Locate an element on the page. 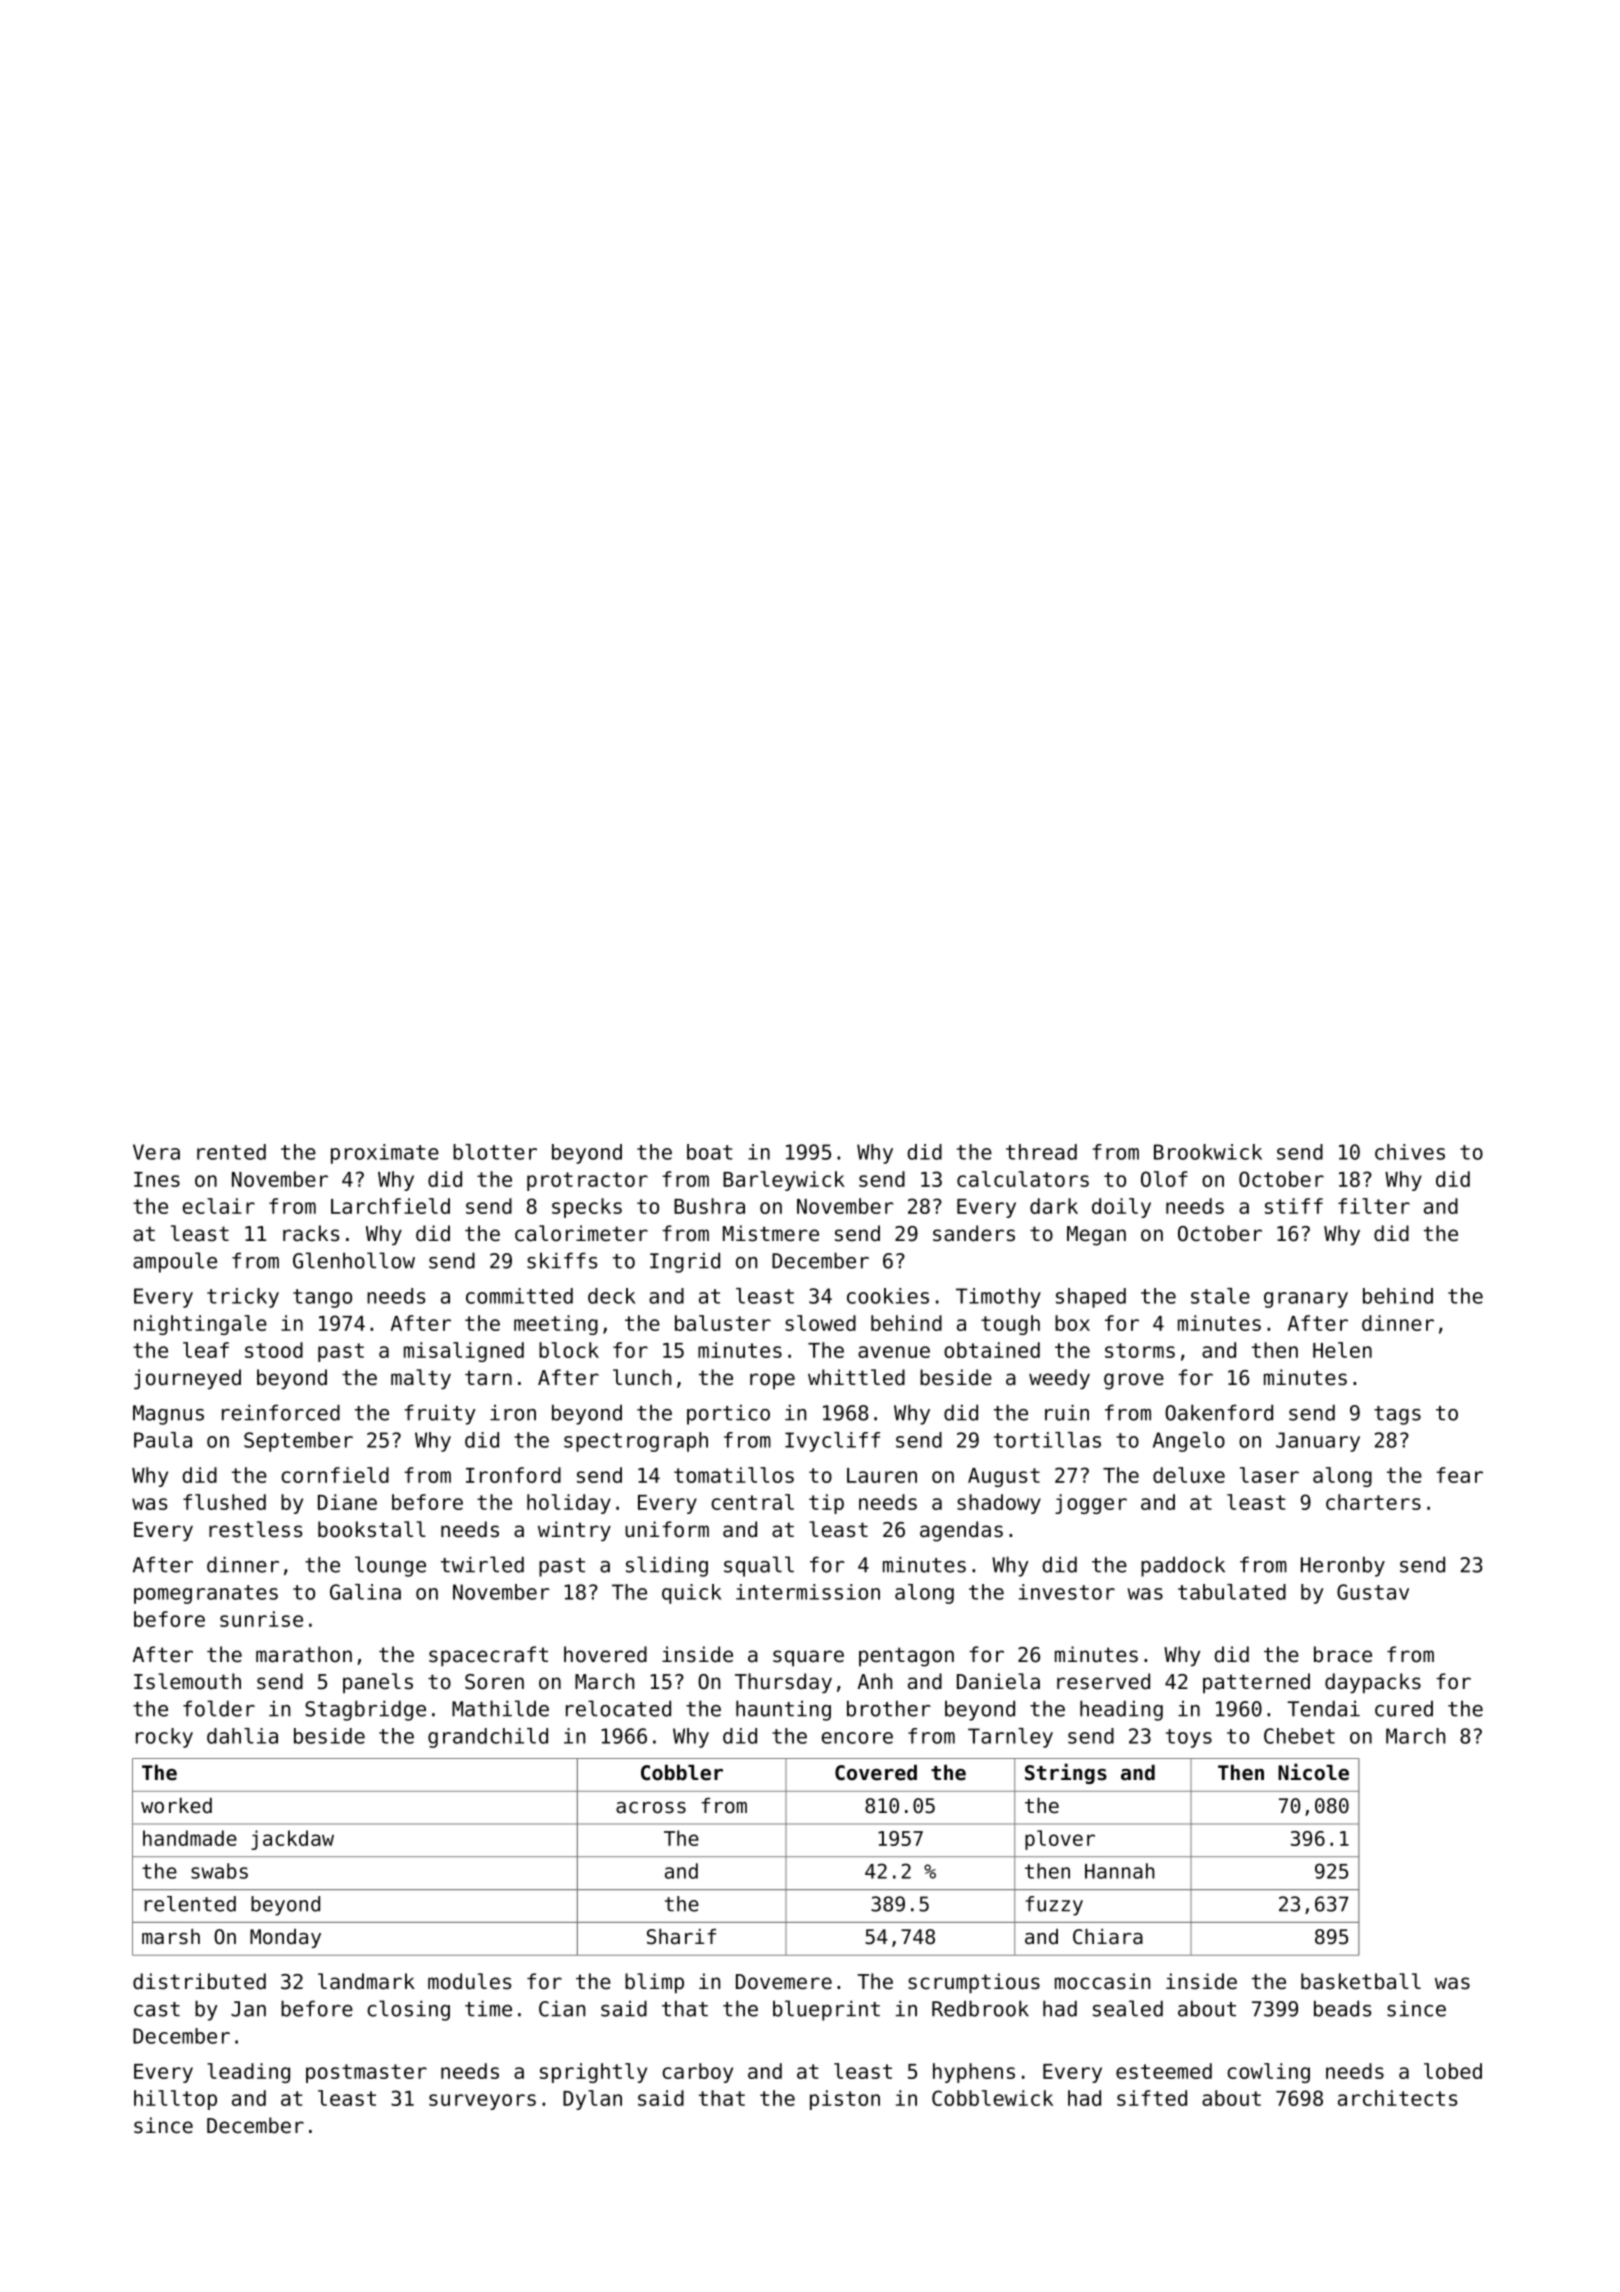 Image resolution: width=1620 pixels, height=2292 pixels. Thursday is located at coordinates (783, 1683).
